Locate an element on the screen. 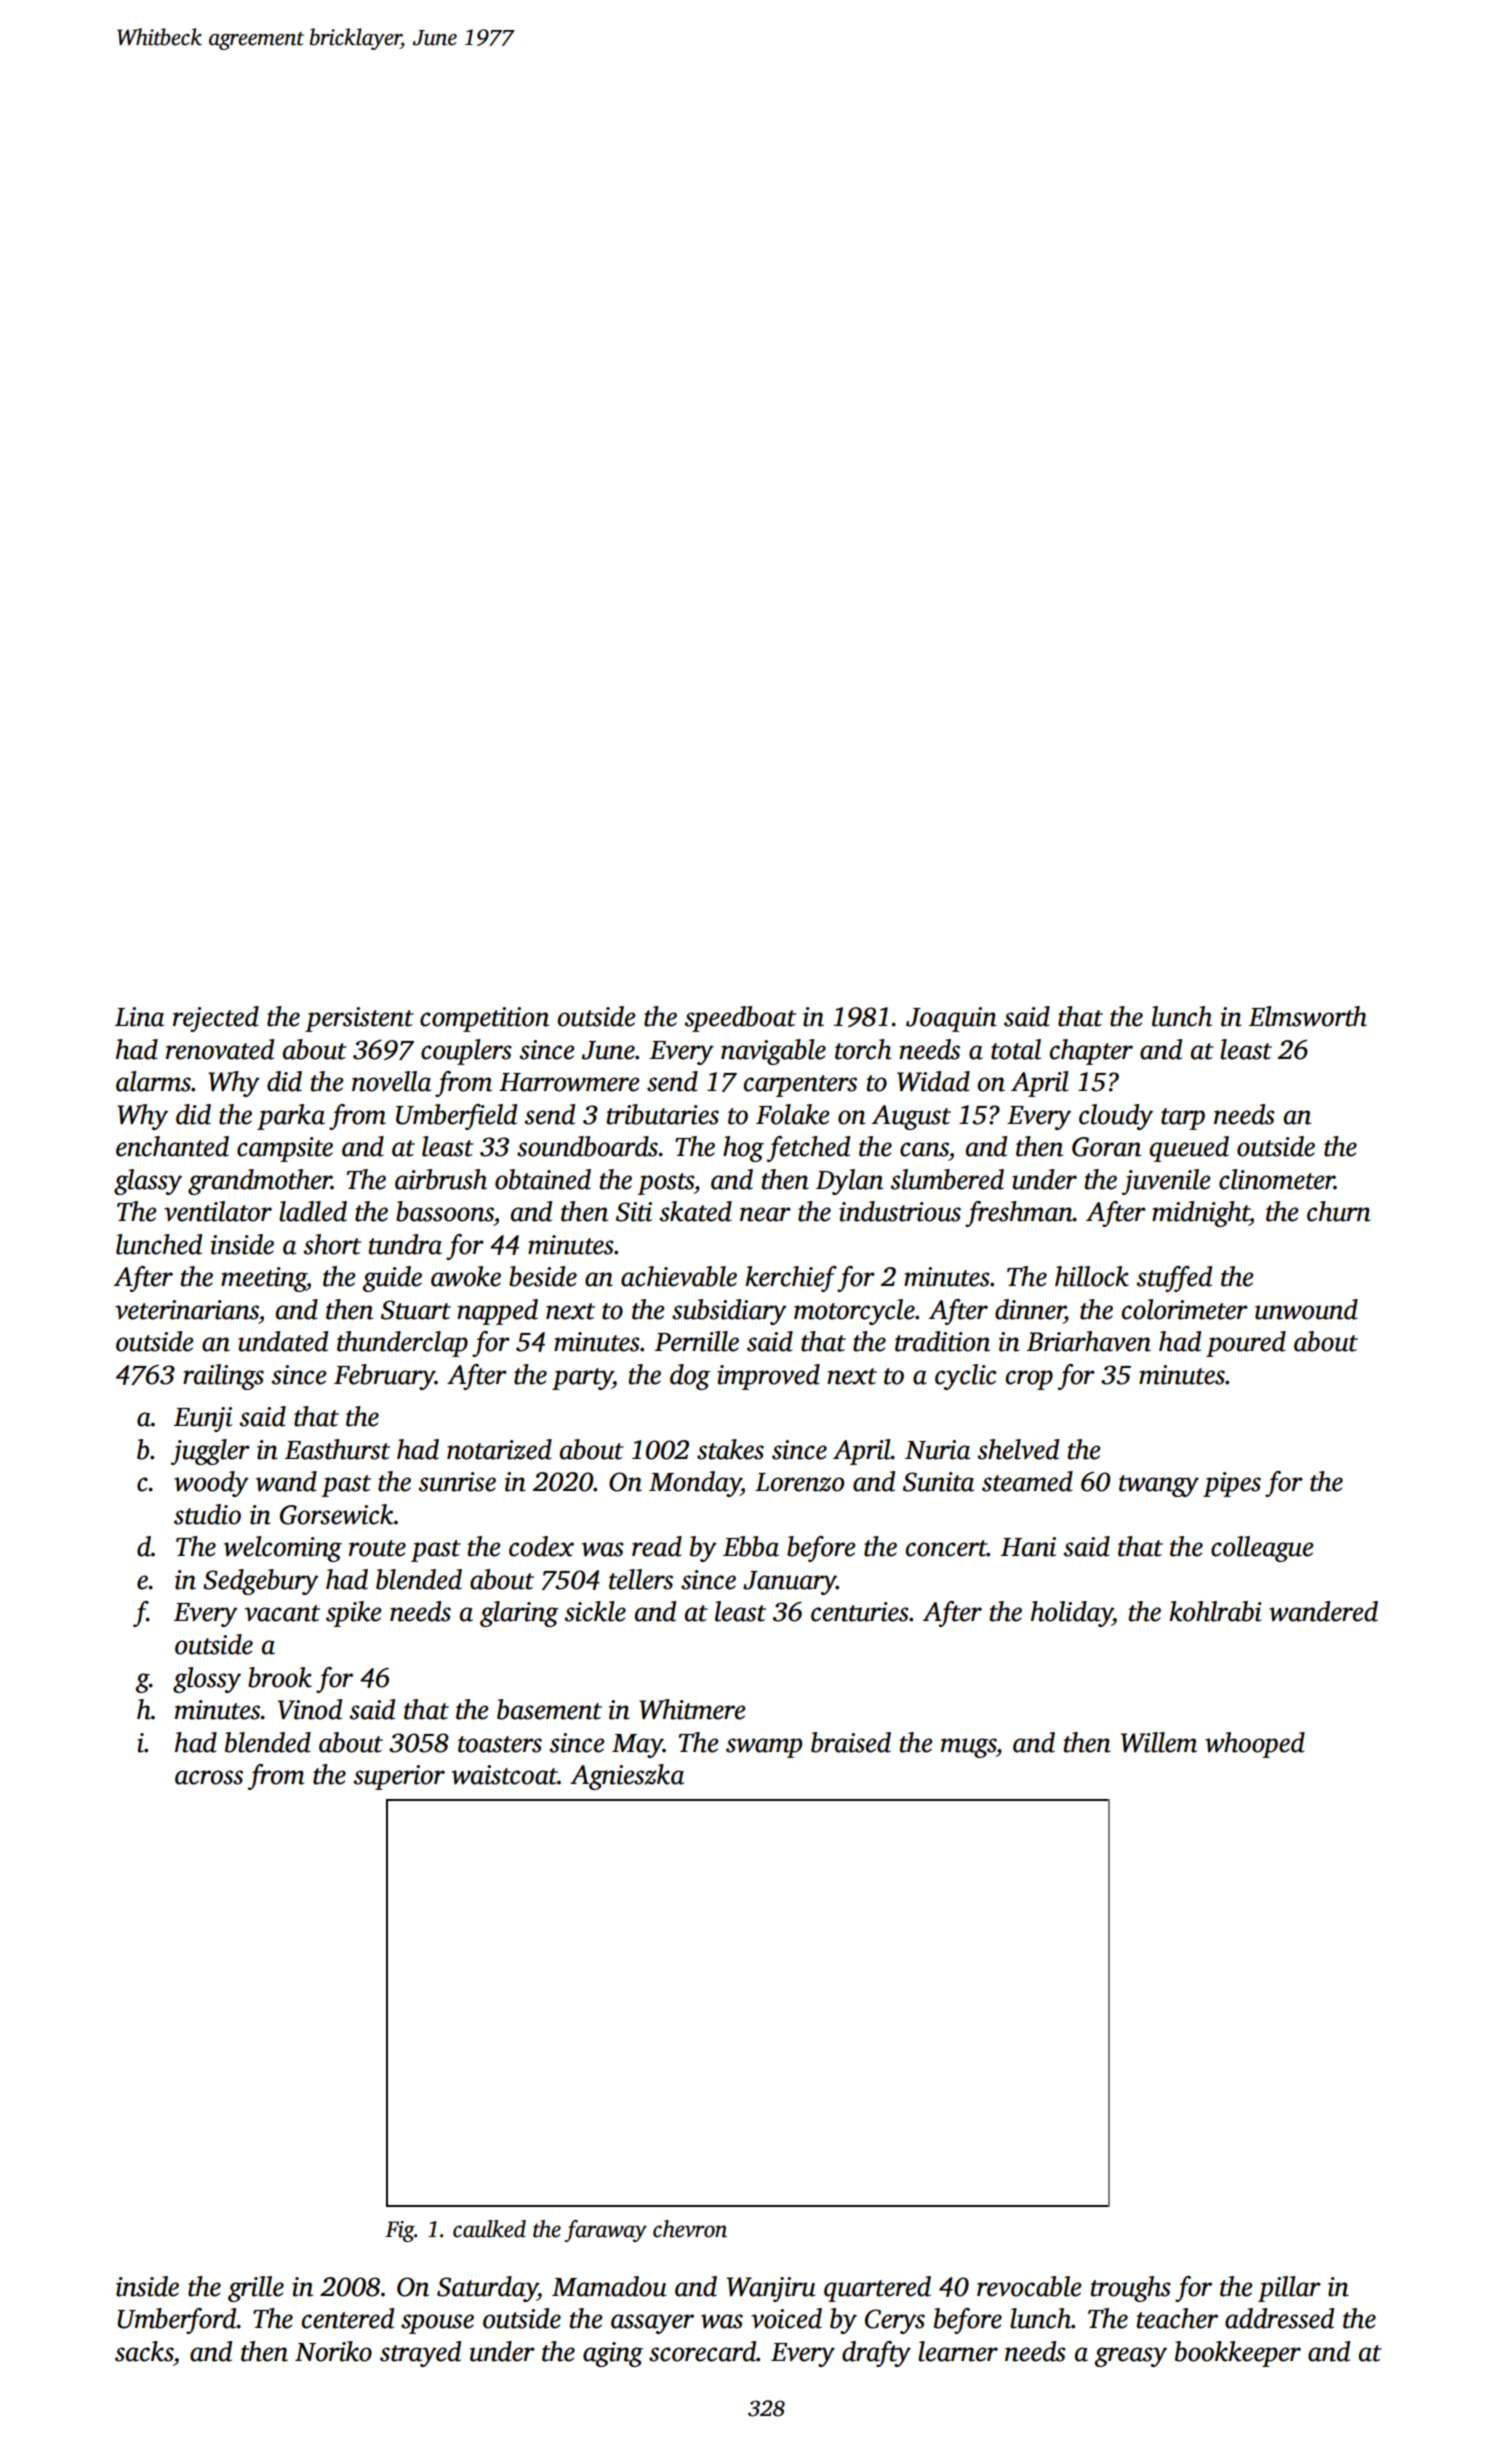 This screenshot has height=2464, width=1496. Elmsworth is located at coordinates (1308, 1016).
